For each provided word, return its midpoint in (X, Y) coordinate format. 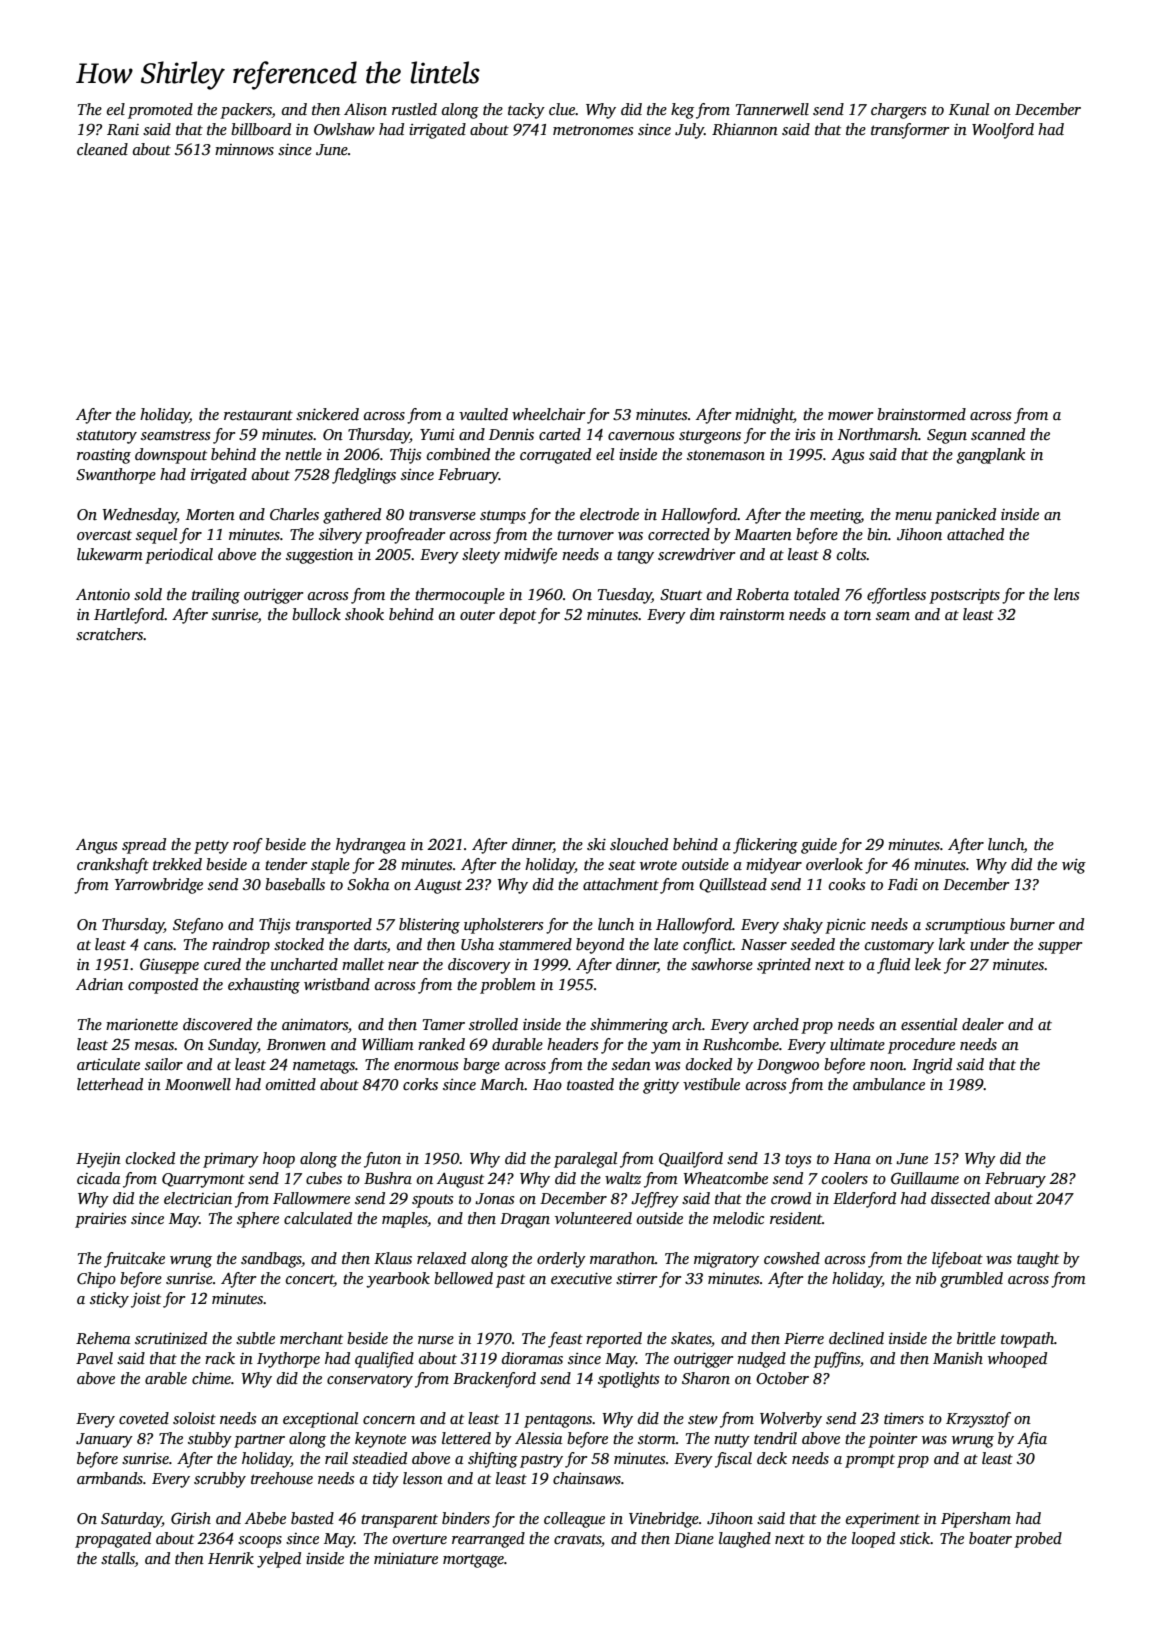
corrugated (555, 456)
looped (873, 1540)
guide (819, 846)
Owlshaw (344, 129)
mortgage (473, 1561)
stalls (118, 1559)
